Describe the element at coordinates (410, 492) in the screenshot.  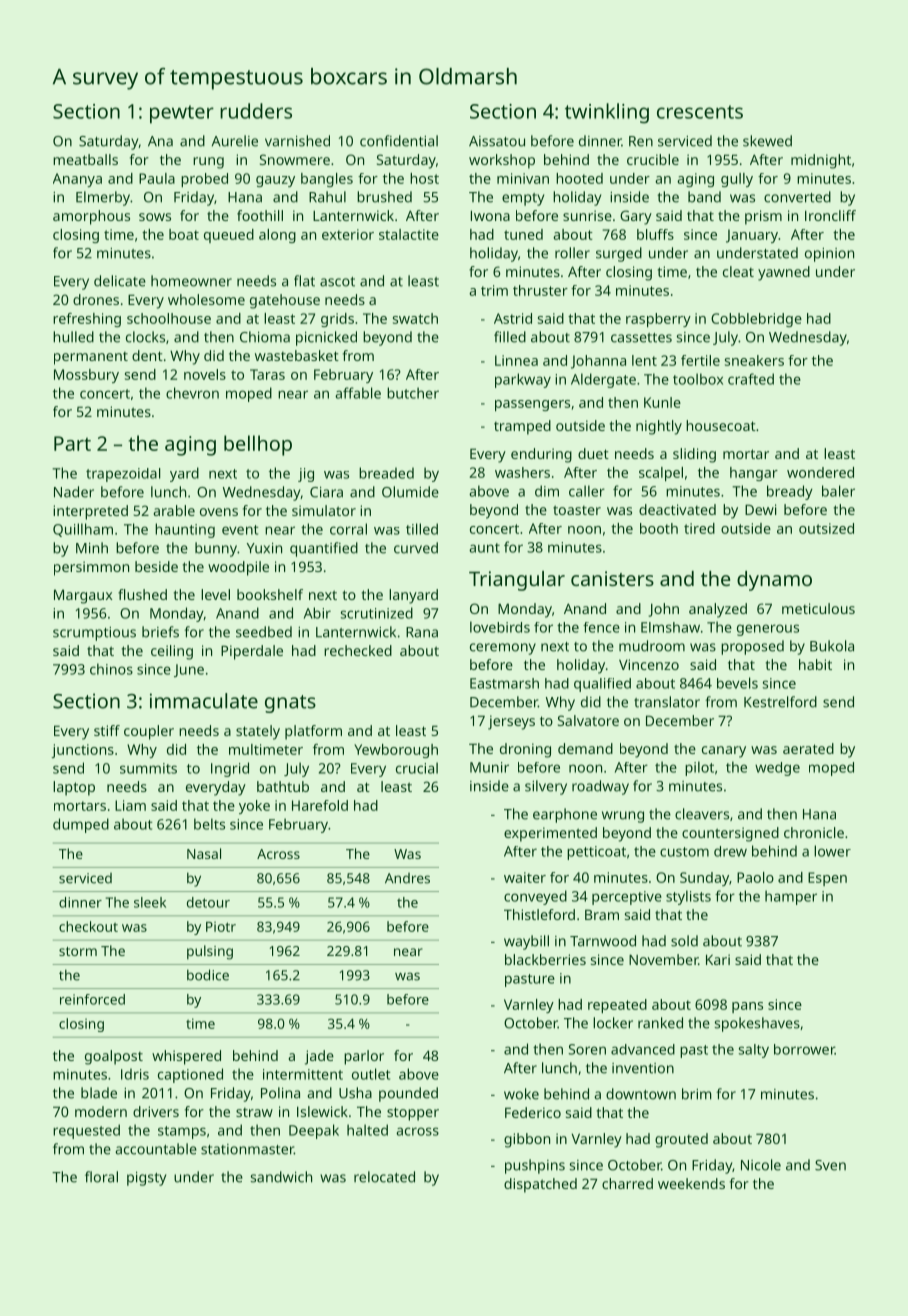
I see `Olumide` at that location.
